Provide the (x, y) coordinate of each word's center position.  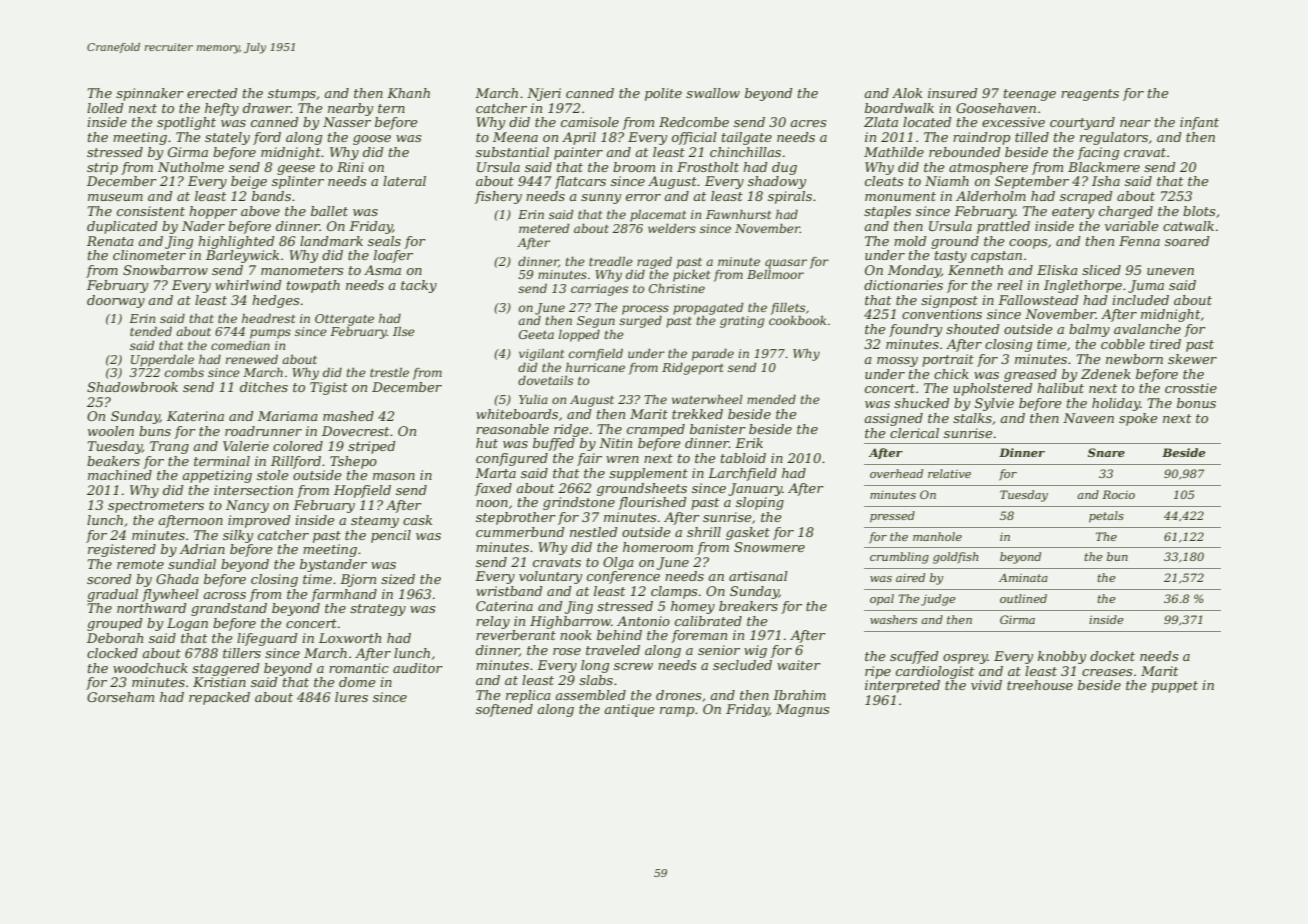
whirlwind (248, 285)
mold (910, 241)
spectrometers (156, 507)
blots (1199, 211)
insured (952, 93)
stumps (292, 95)
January (755, 489)
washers (893, 619)
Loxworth (350, 638)
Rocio (1118, 494)
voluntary (550, 577)
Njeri (544, 94)
